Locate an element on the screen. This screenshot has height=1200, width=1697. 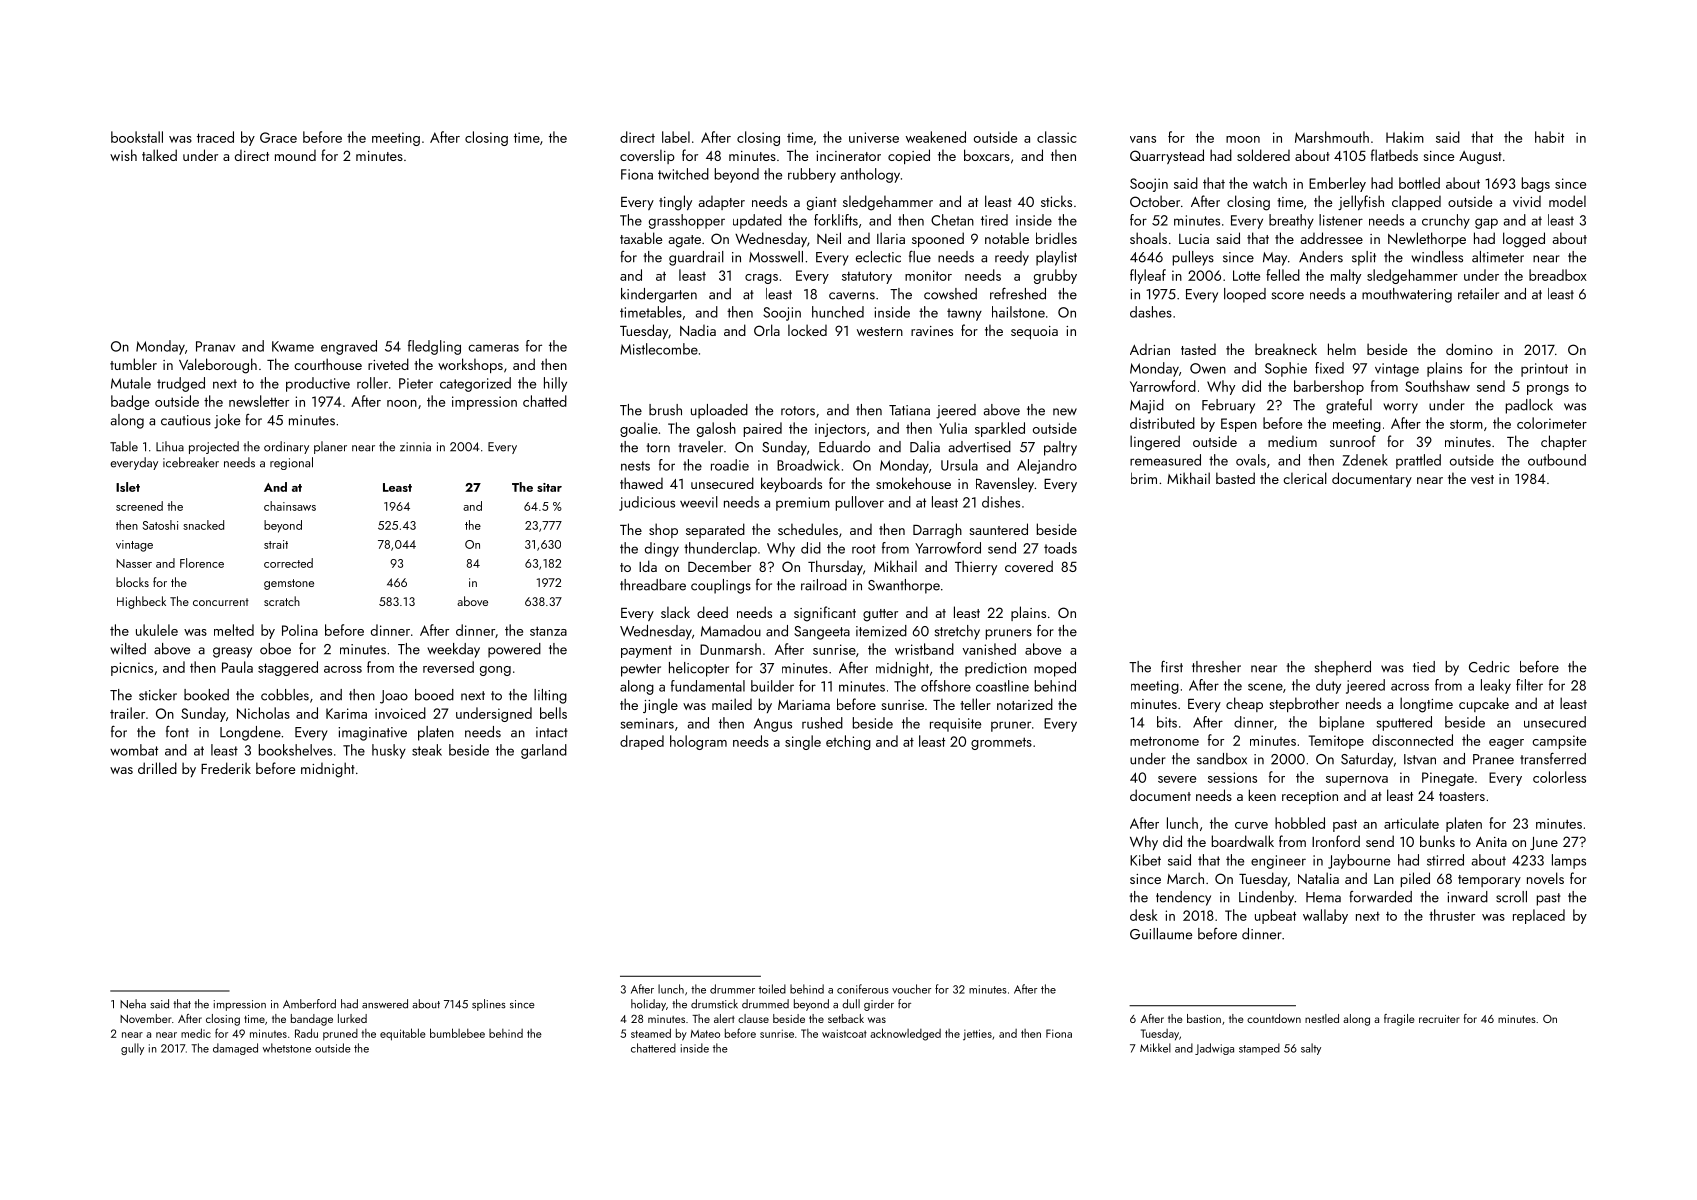
single is located at coordinates (803, 742).
